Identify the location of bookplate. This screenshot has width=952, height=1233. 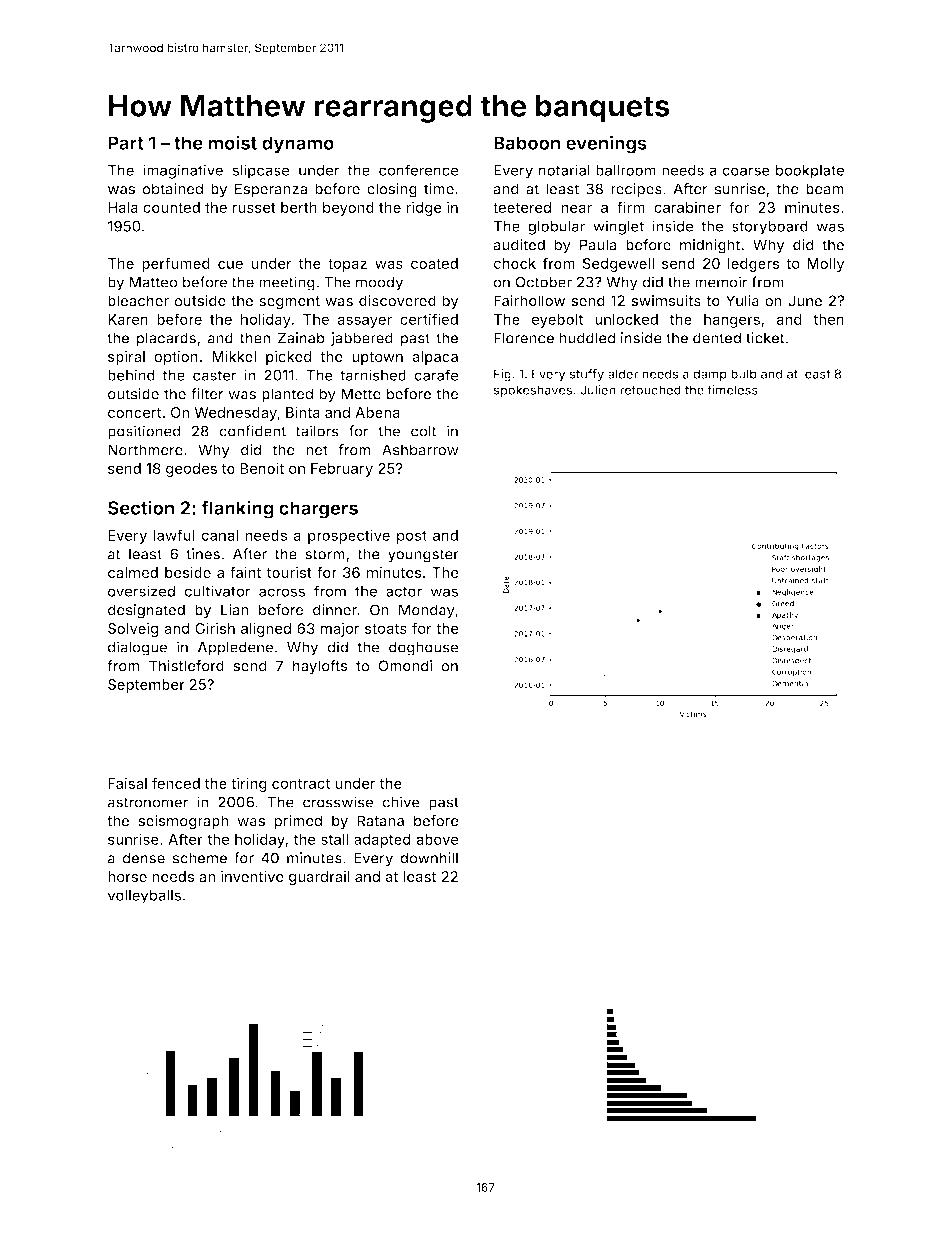
(810, 172).
